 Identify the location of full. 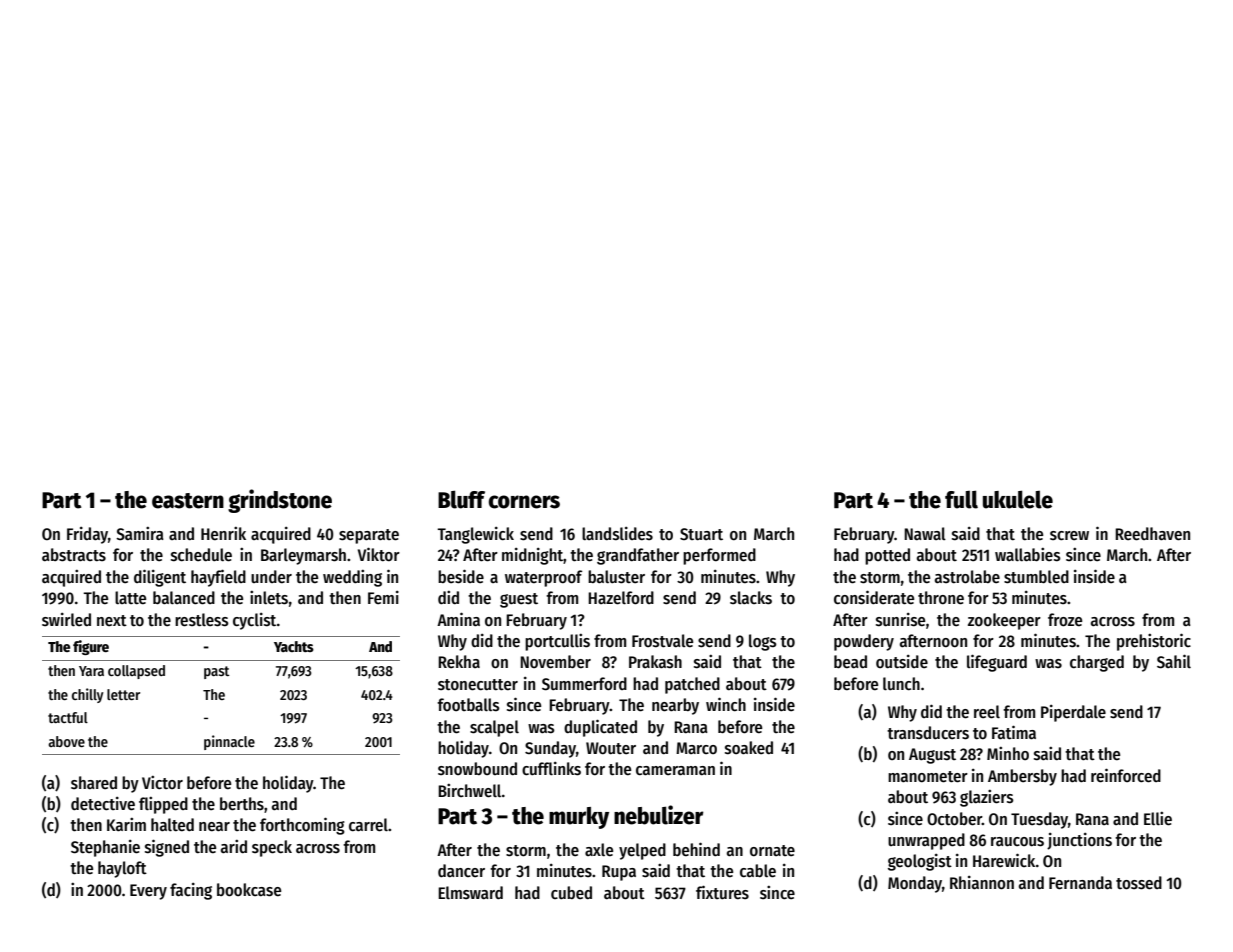
(961, 499).
